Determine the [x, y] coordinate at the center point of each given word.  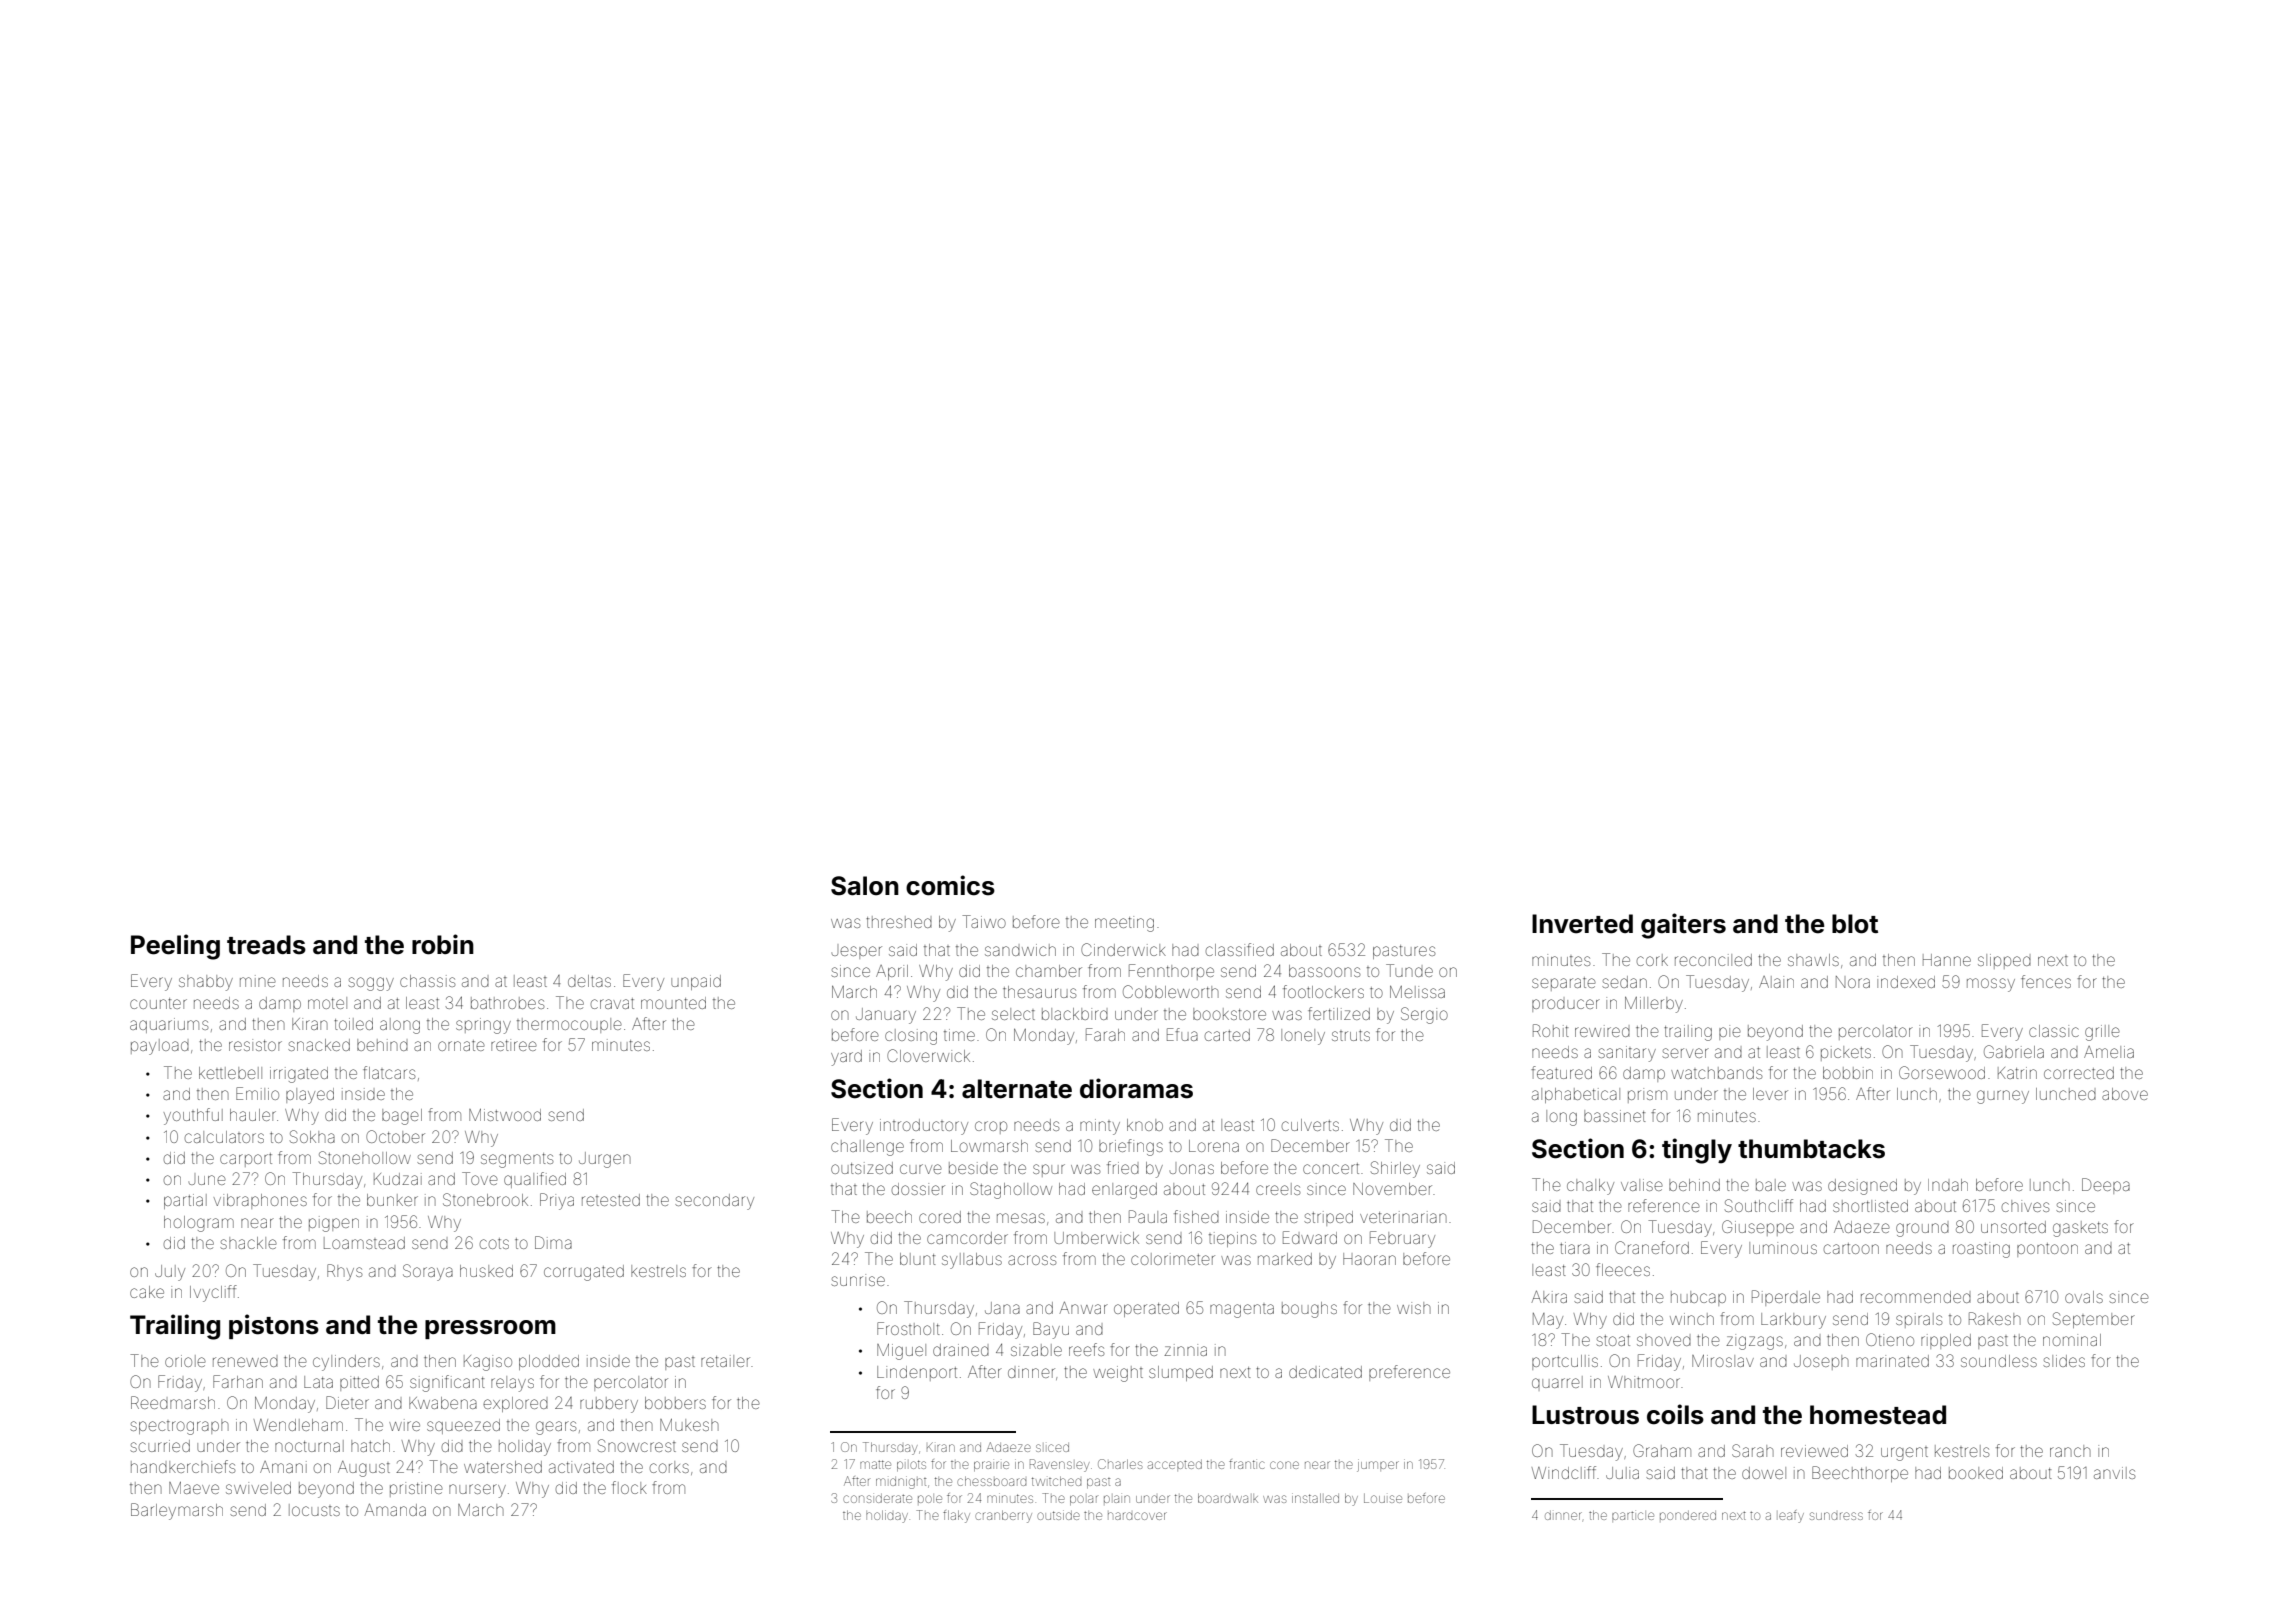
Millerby [1654, 1005]
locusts [314, 1510]
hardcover [1137, 1516]
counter [158, 1003]
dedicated [1325, 1372]
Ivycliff [213, 1293]
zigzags [1754, 1342]
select [1013, 1014]
